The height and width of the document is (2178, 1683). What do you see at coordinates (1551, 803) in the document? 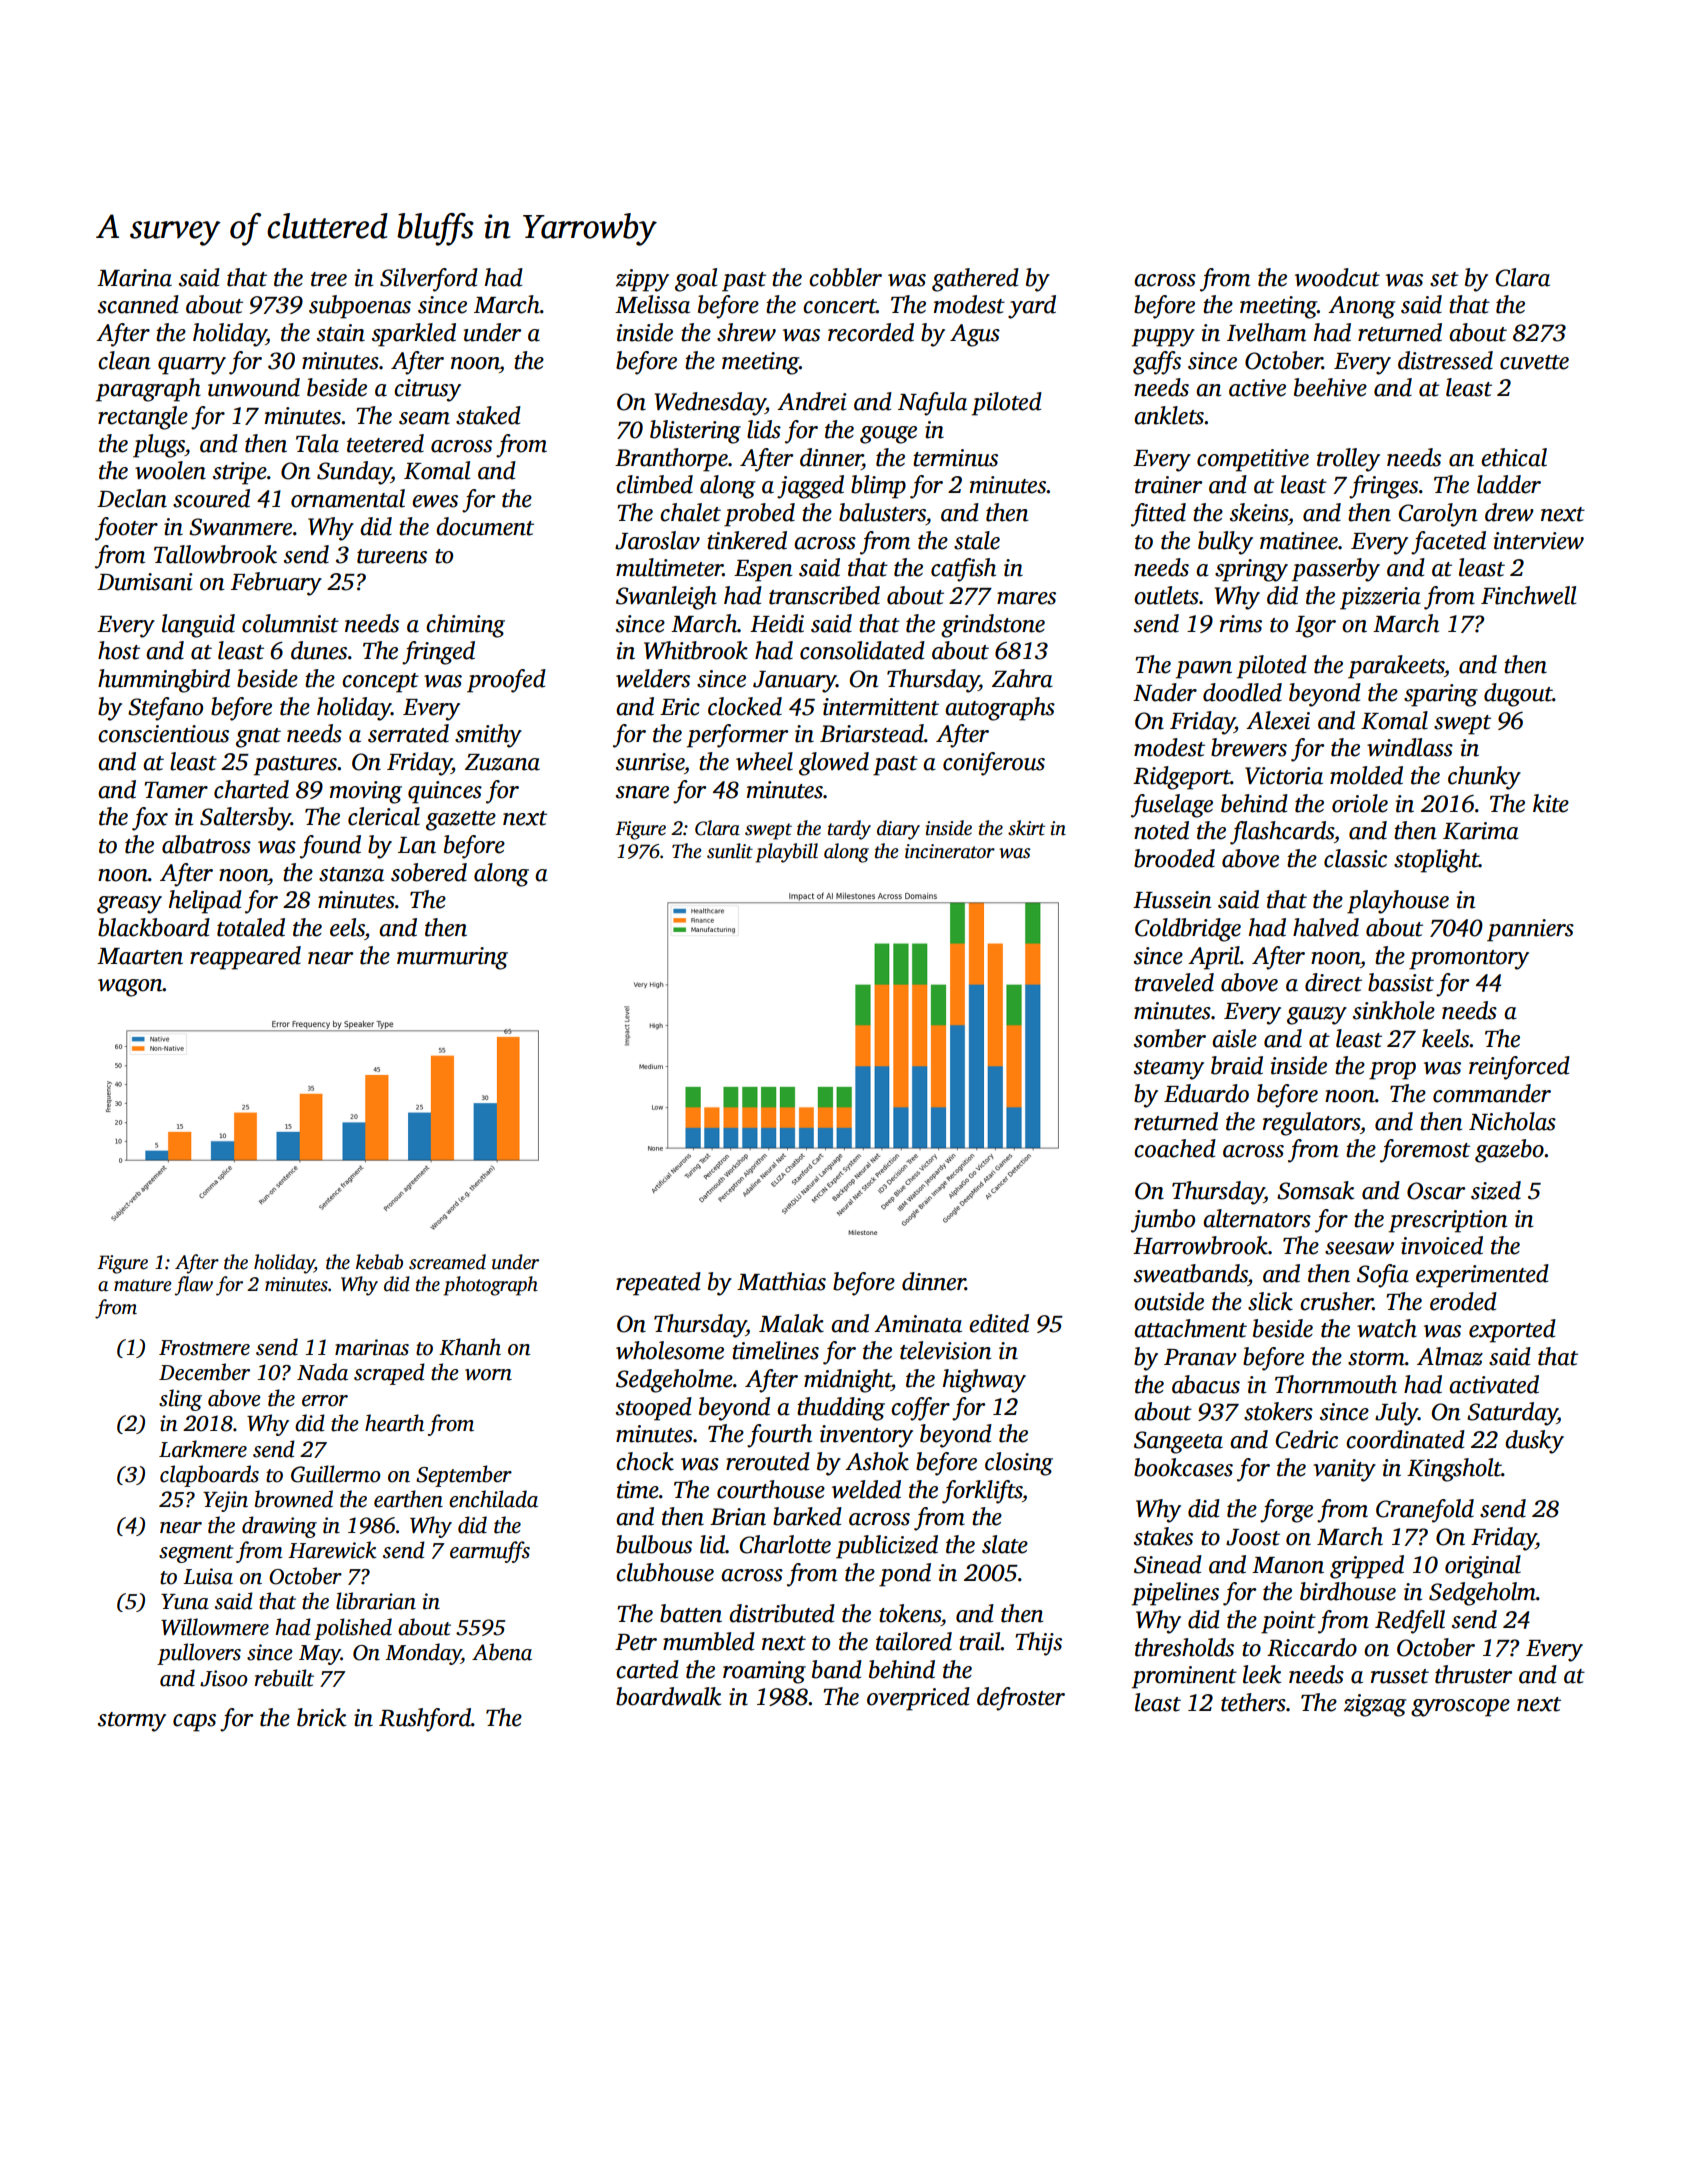
I see `kite` at bounding box center [1551, 803].
